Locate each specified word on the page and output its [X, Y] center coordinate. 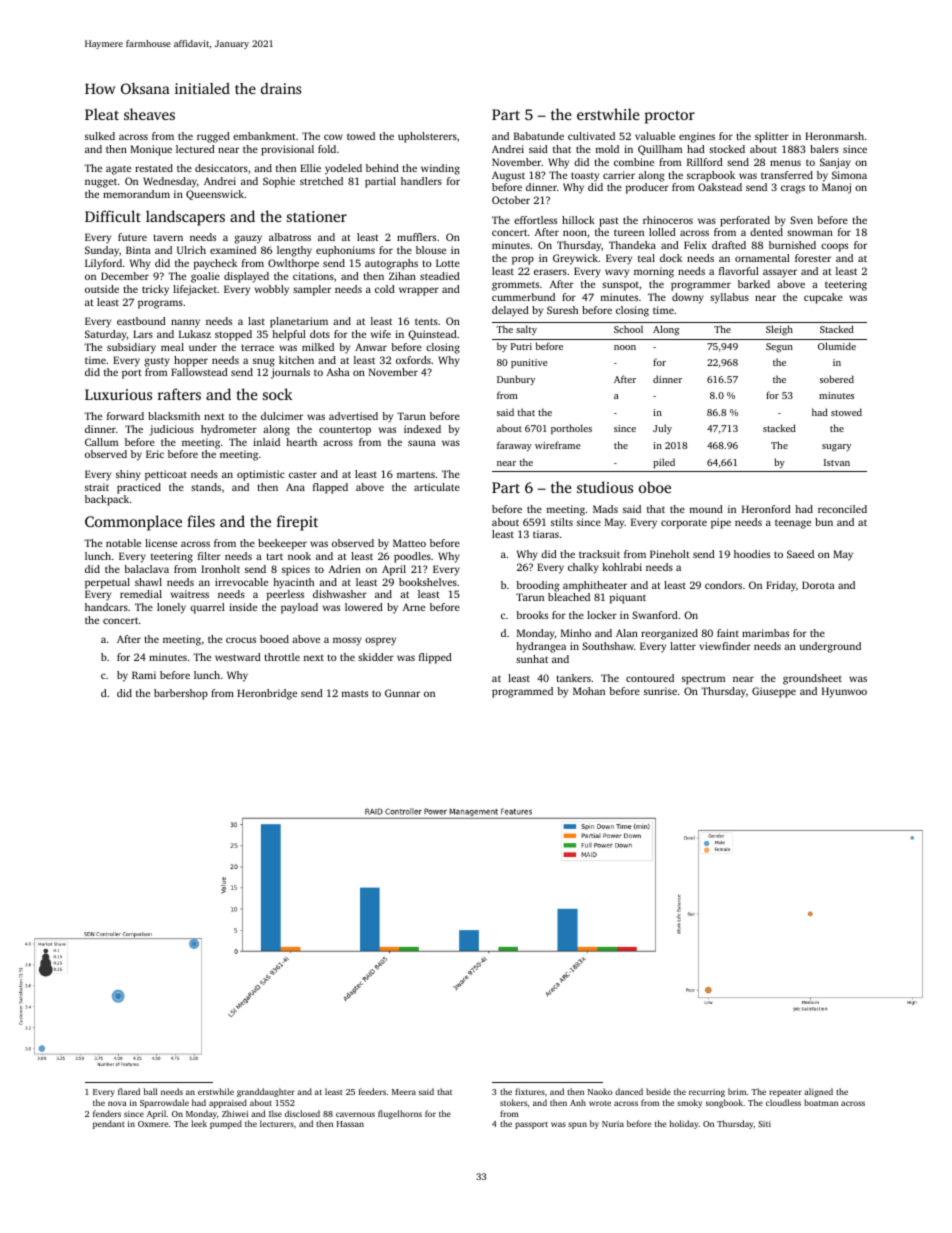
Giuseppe [774, 692]
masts [355, 693]
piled [664, 463]
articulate [437, 487]
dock [671, 258]
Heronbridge [267, 694]
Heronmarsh [834, 136]
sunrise [660, 691]
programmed [522, 692]
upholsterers [427, 137]
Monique [151, 150]
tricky [155, 290]
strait [97, 487]
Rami [144, 675]
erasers [550, 272]
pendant [109, 1124]
